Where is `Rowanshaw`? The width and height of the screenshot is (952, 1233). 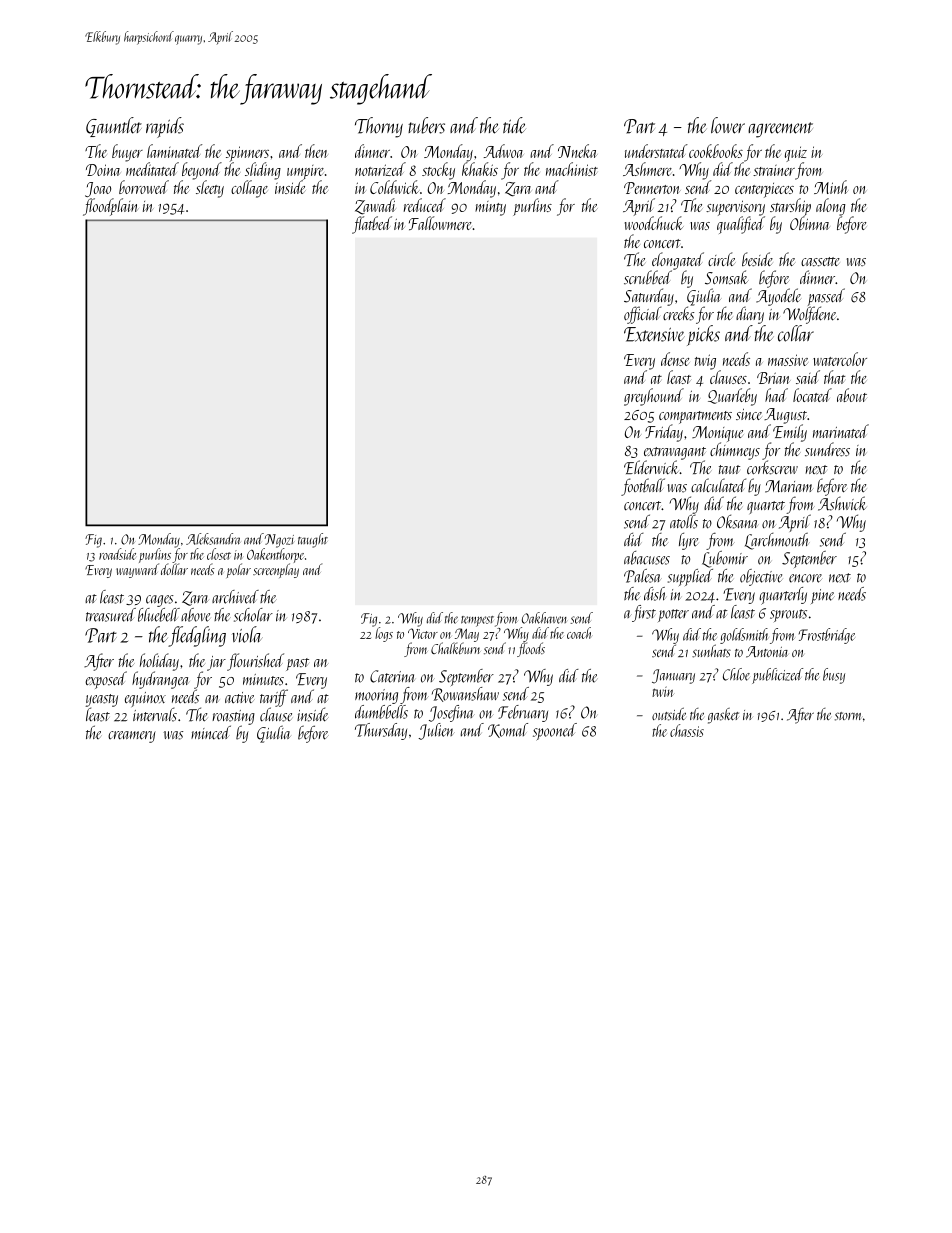
Rowanshaw is located at coordinates (465, 694).
